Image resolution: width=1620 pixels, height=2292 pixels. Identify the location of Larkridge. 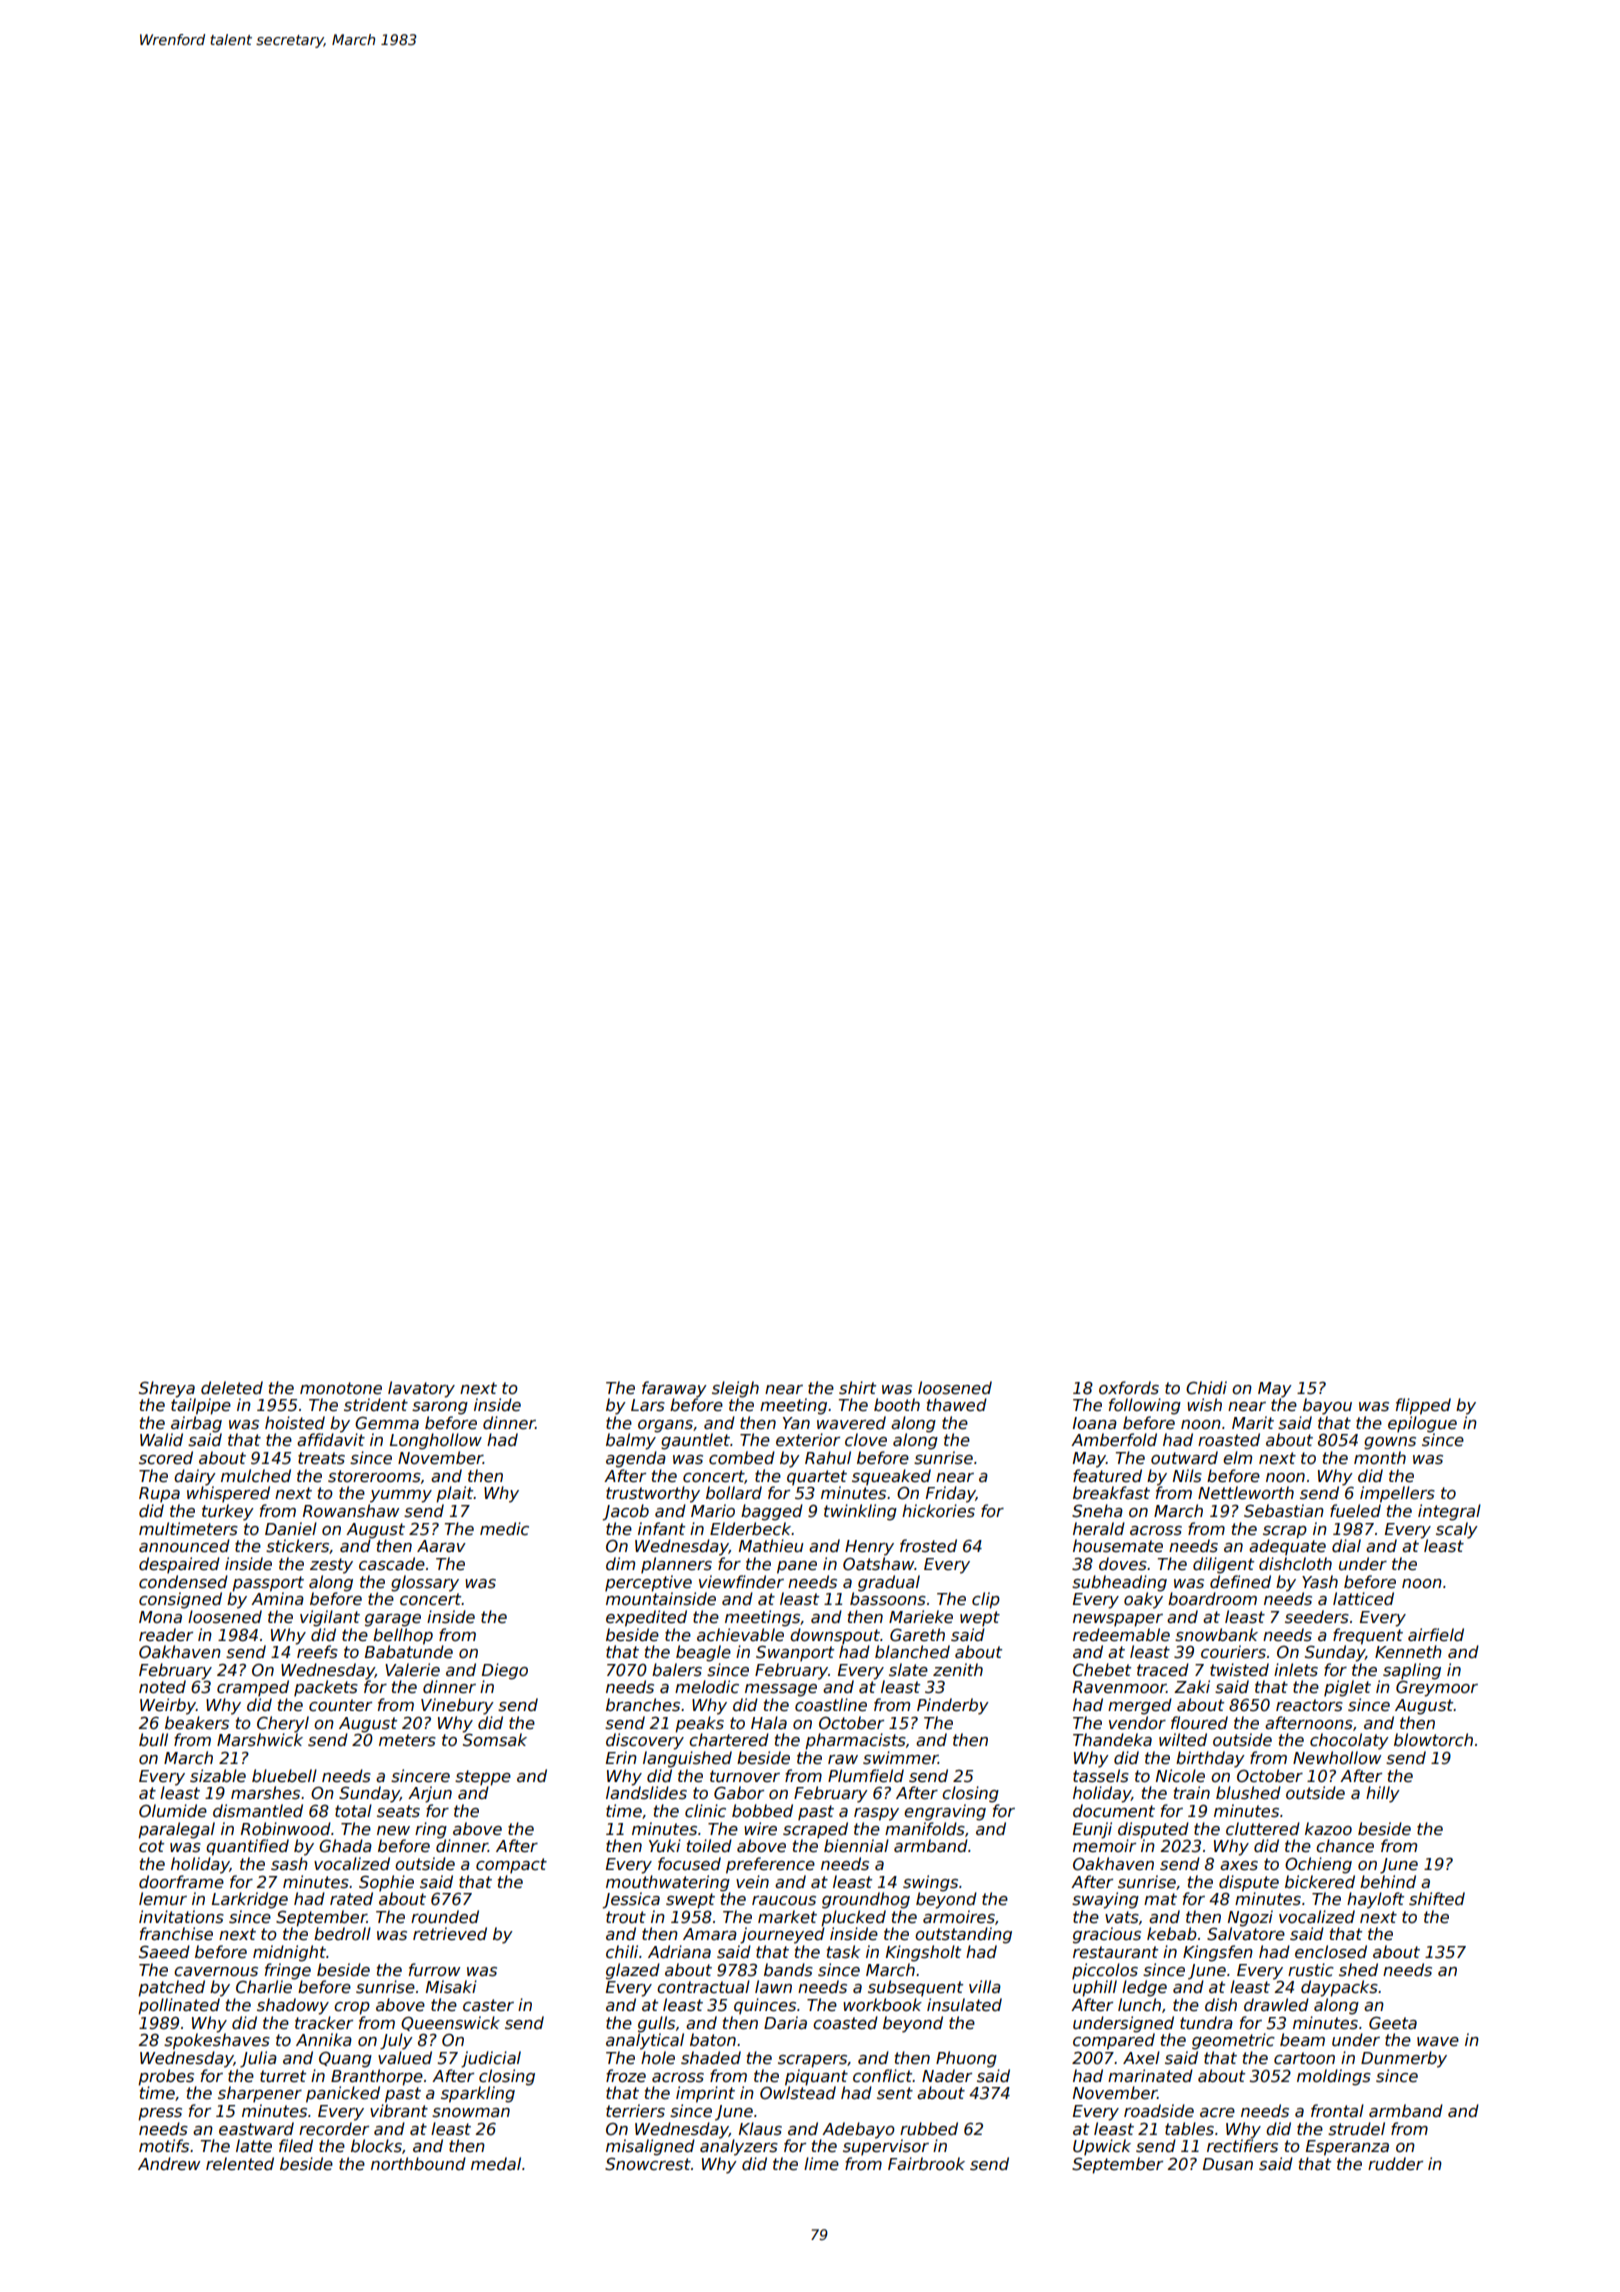
(250, 1900).
